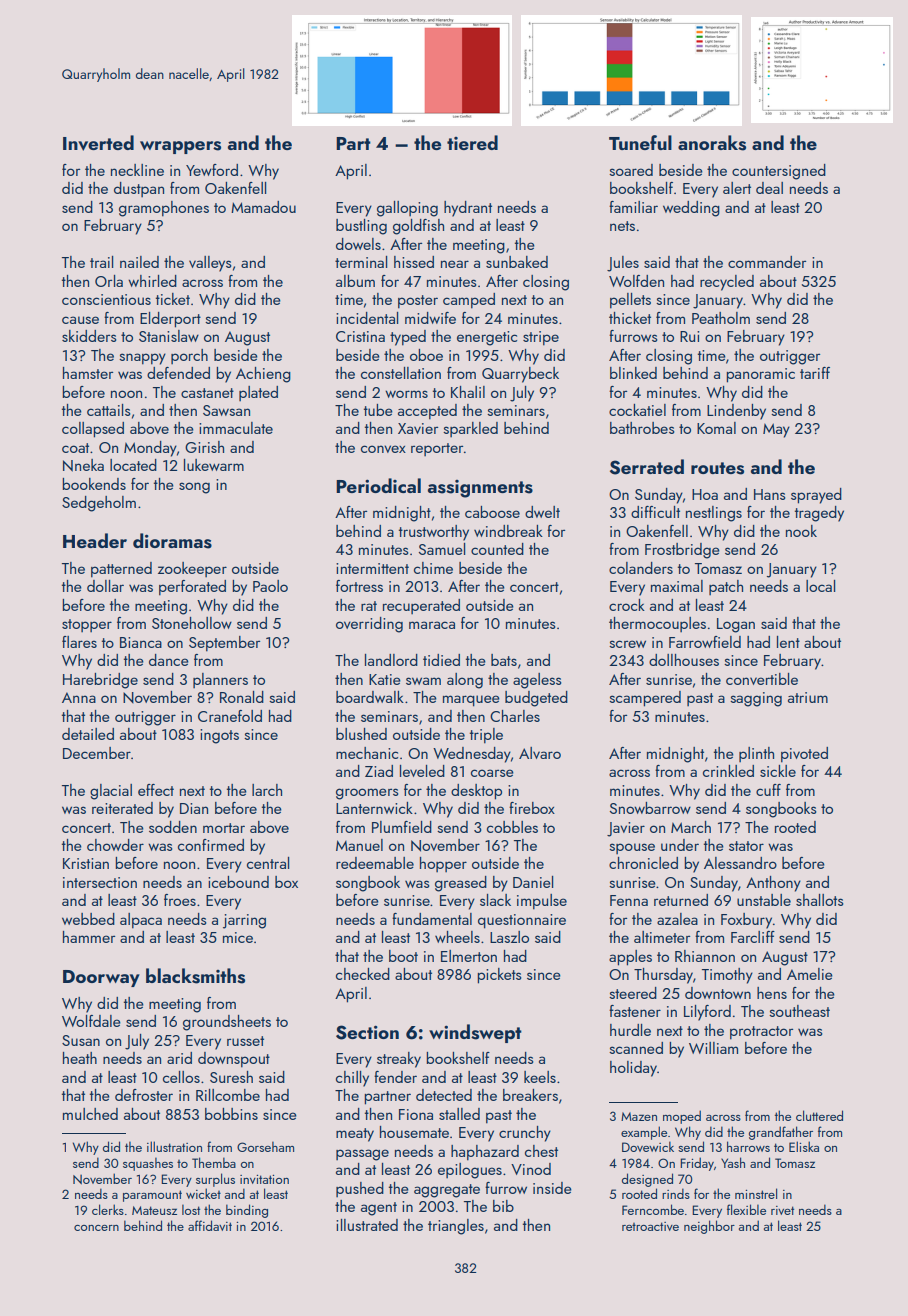 The image size is (908, 1316). Describe the element at coordinates (407, 209) in the image. I see `galloping` at that location.
